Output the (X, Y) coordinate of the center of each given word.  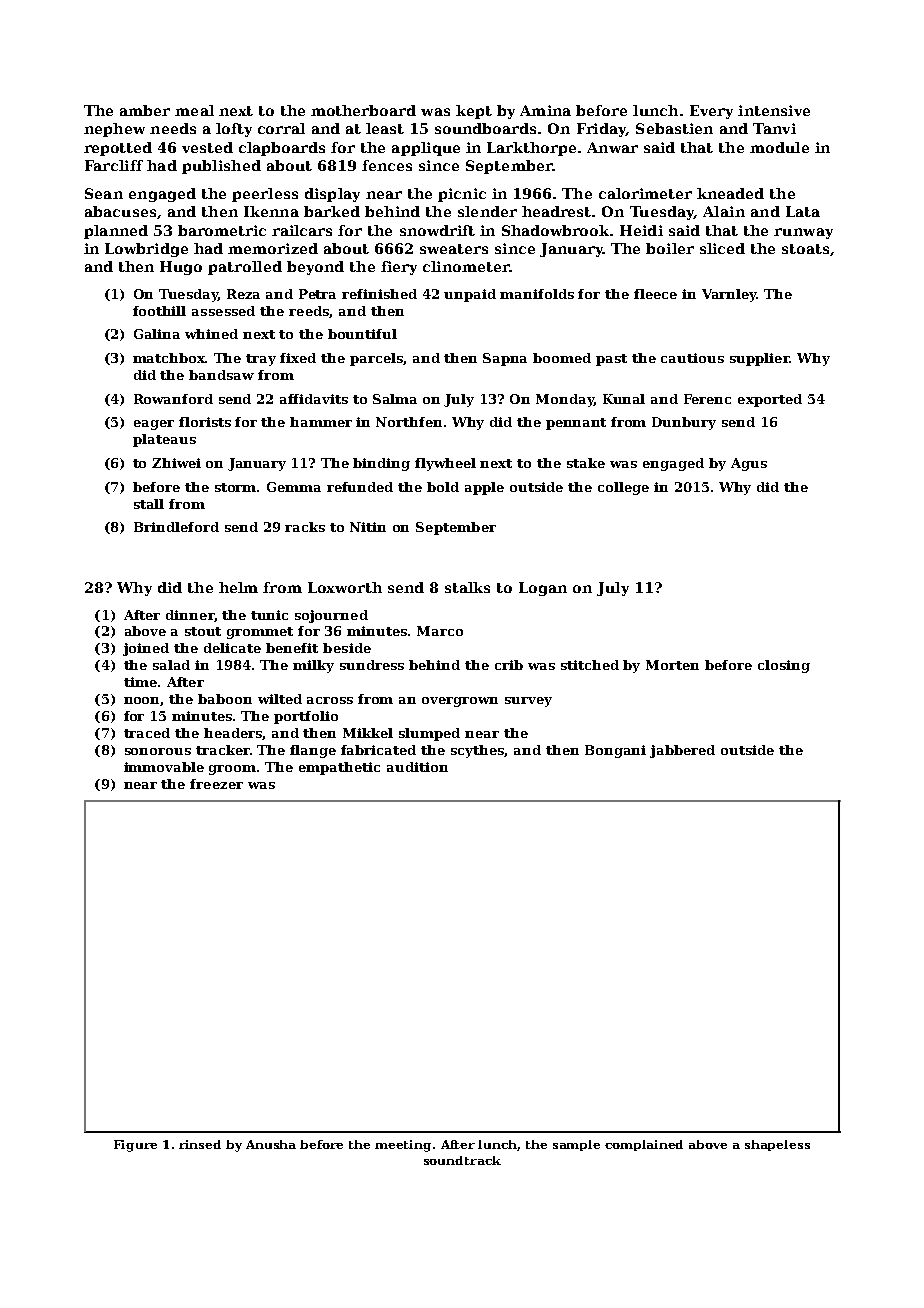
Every (711, 112)
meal (194, 110)
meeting (403, 1146)
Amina (545, 110)
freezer (216, 784)
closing (784, 666)
